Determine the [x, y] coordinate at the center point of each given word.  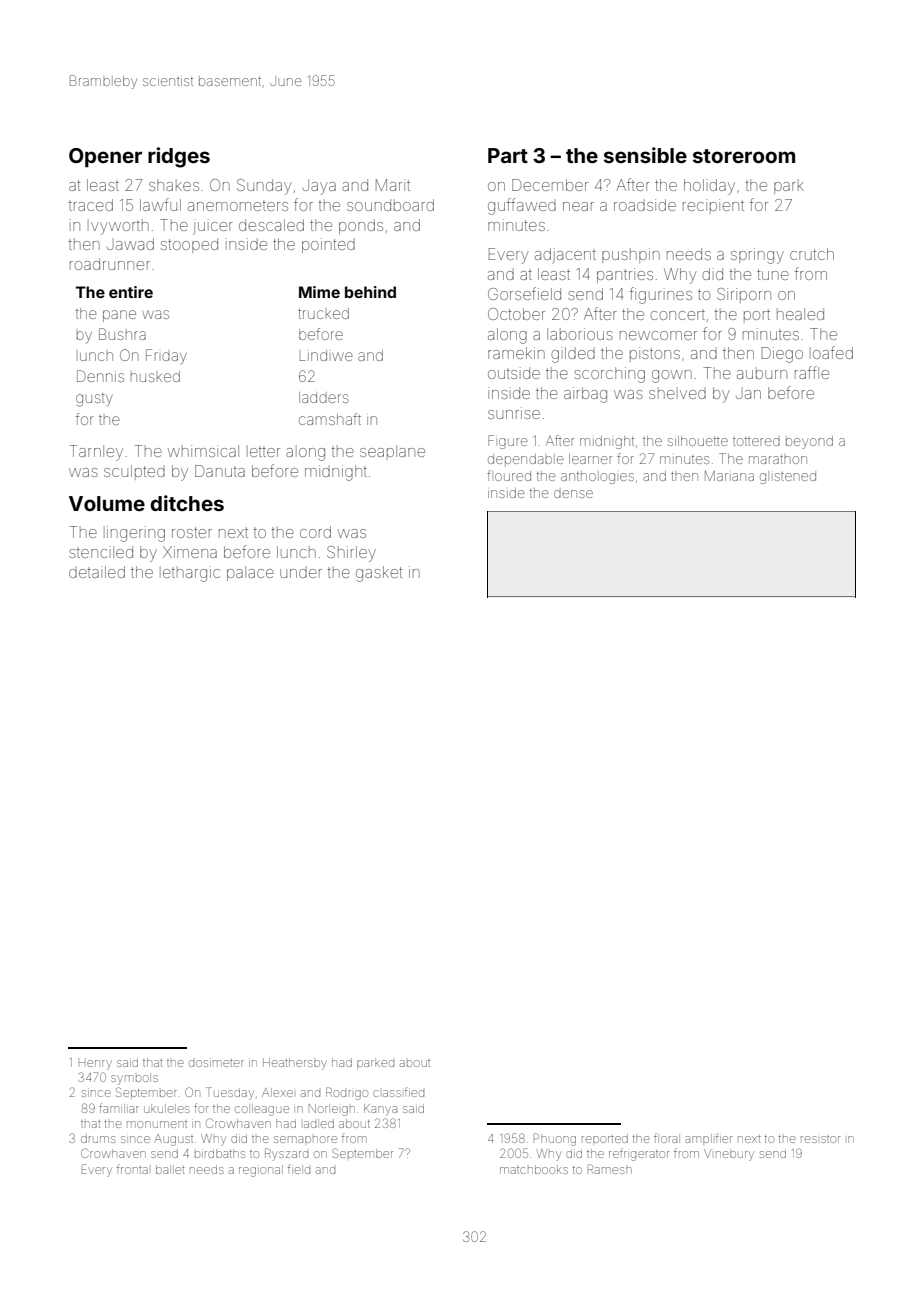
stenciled [101, 552]
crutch [812, 254]
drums [98, 1138]
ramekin [516, 353]
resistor [820, 1139]
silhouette [698, 441]
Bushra [122, 334]
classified [398, 1092]
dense [573, 494]
